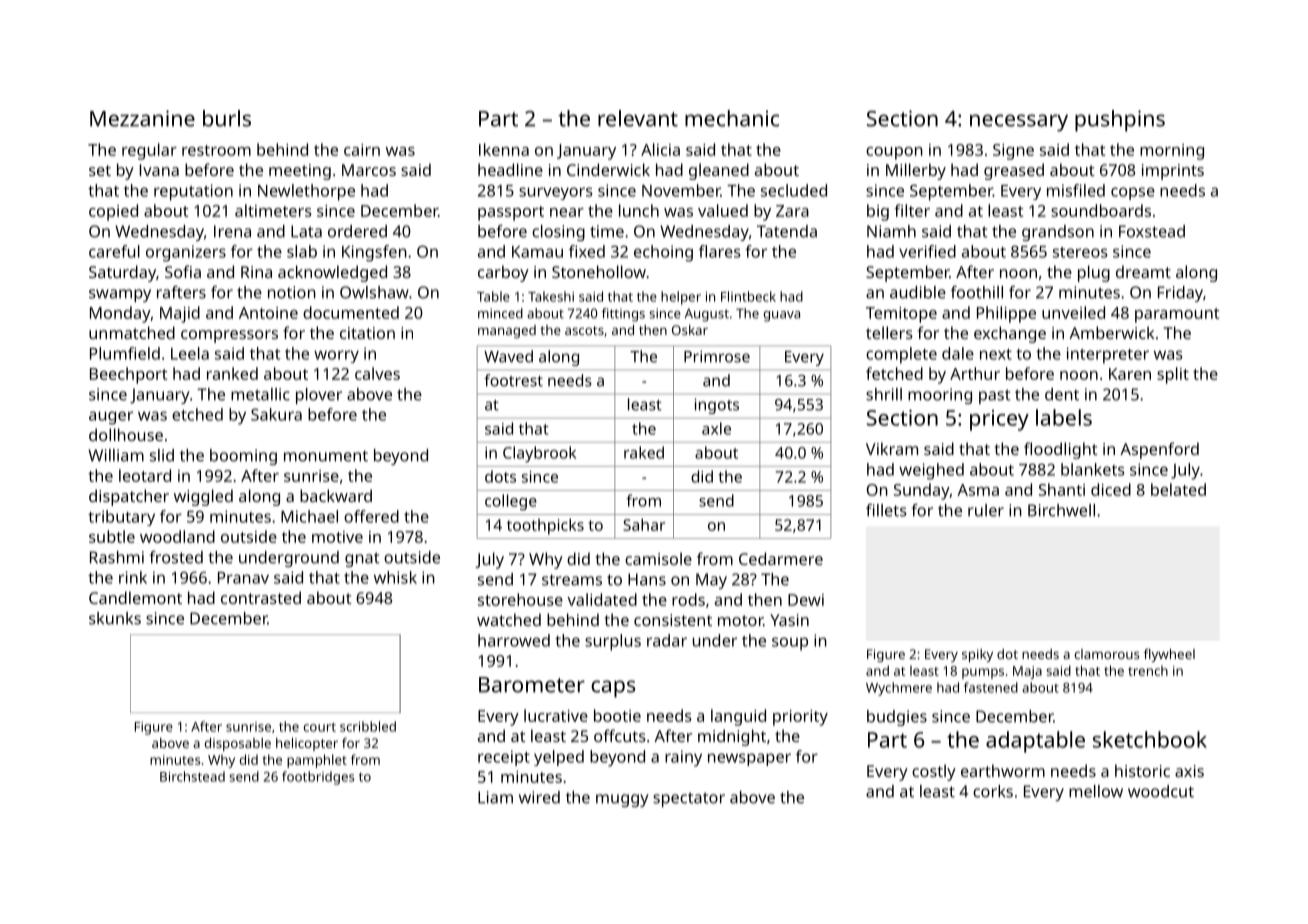  Describe the element at coordinates (1173, 172) in the page. I see `imprints` at that location.
